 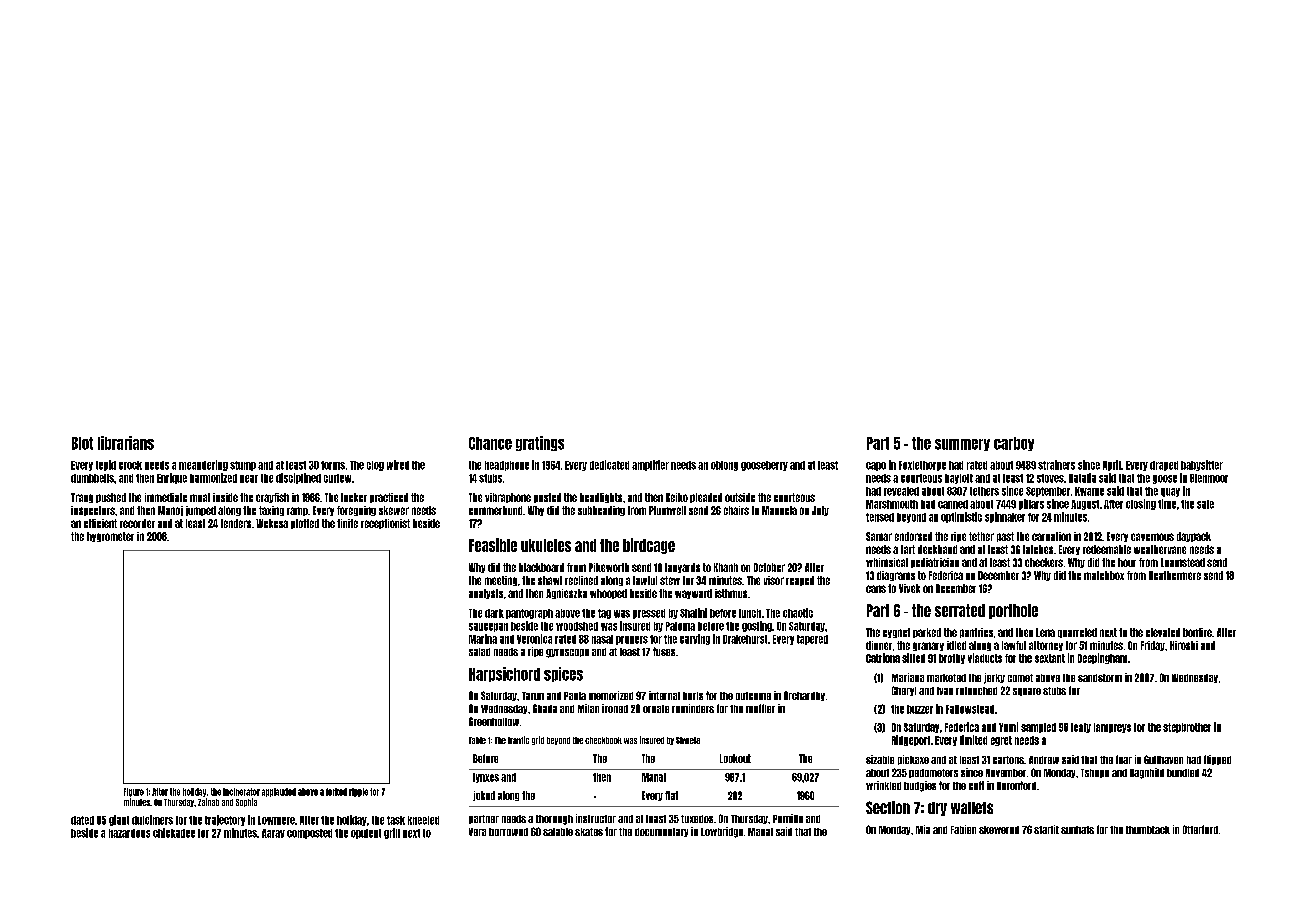 What do you see at coordinates (760, 708) in the page?
I see `muffler` at bounding box center [760, 708].
